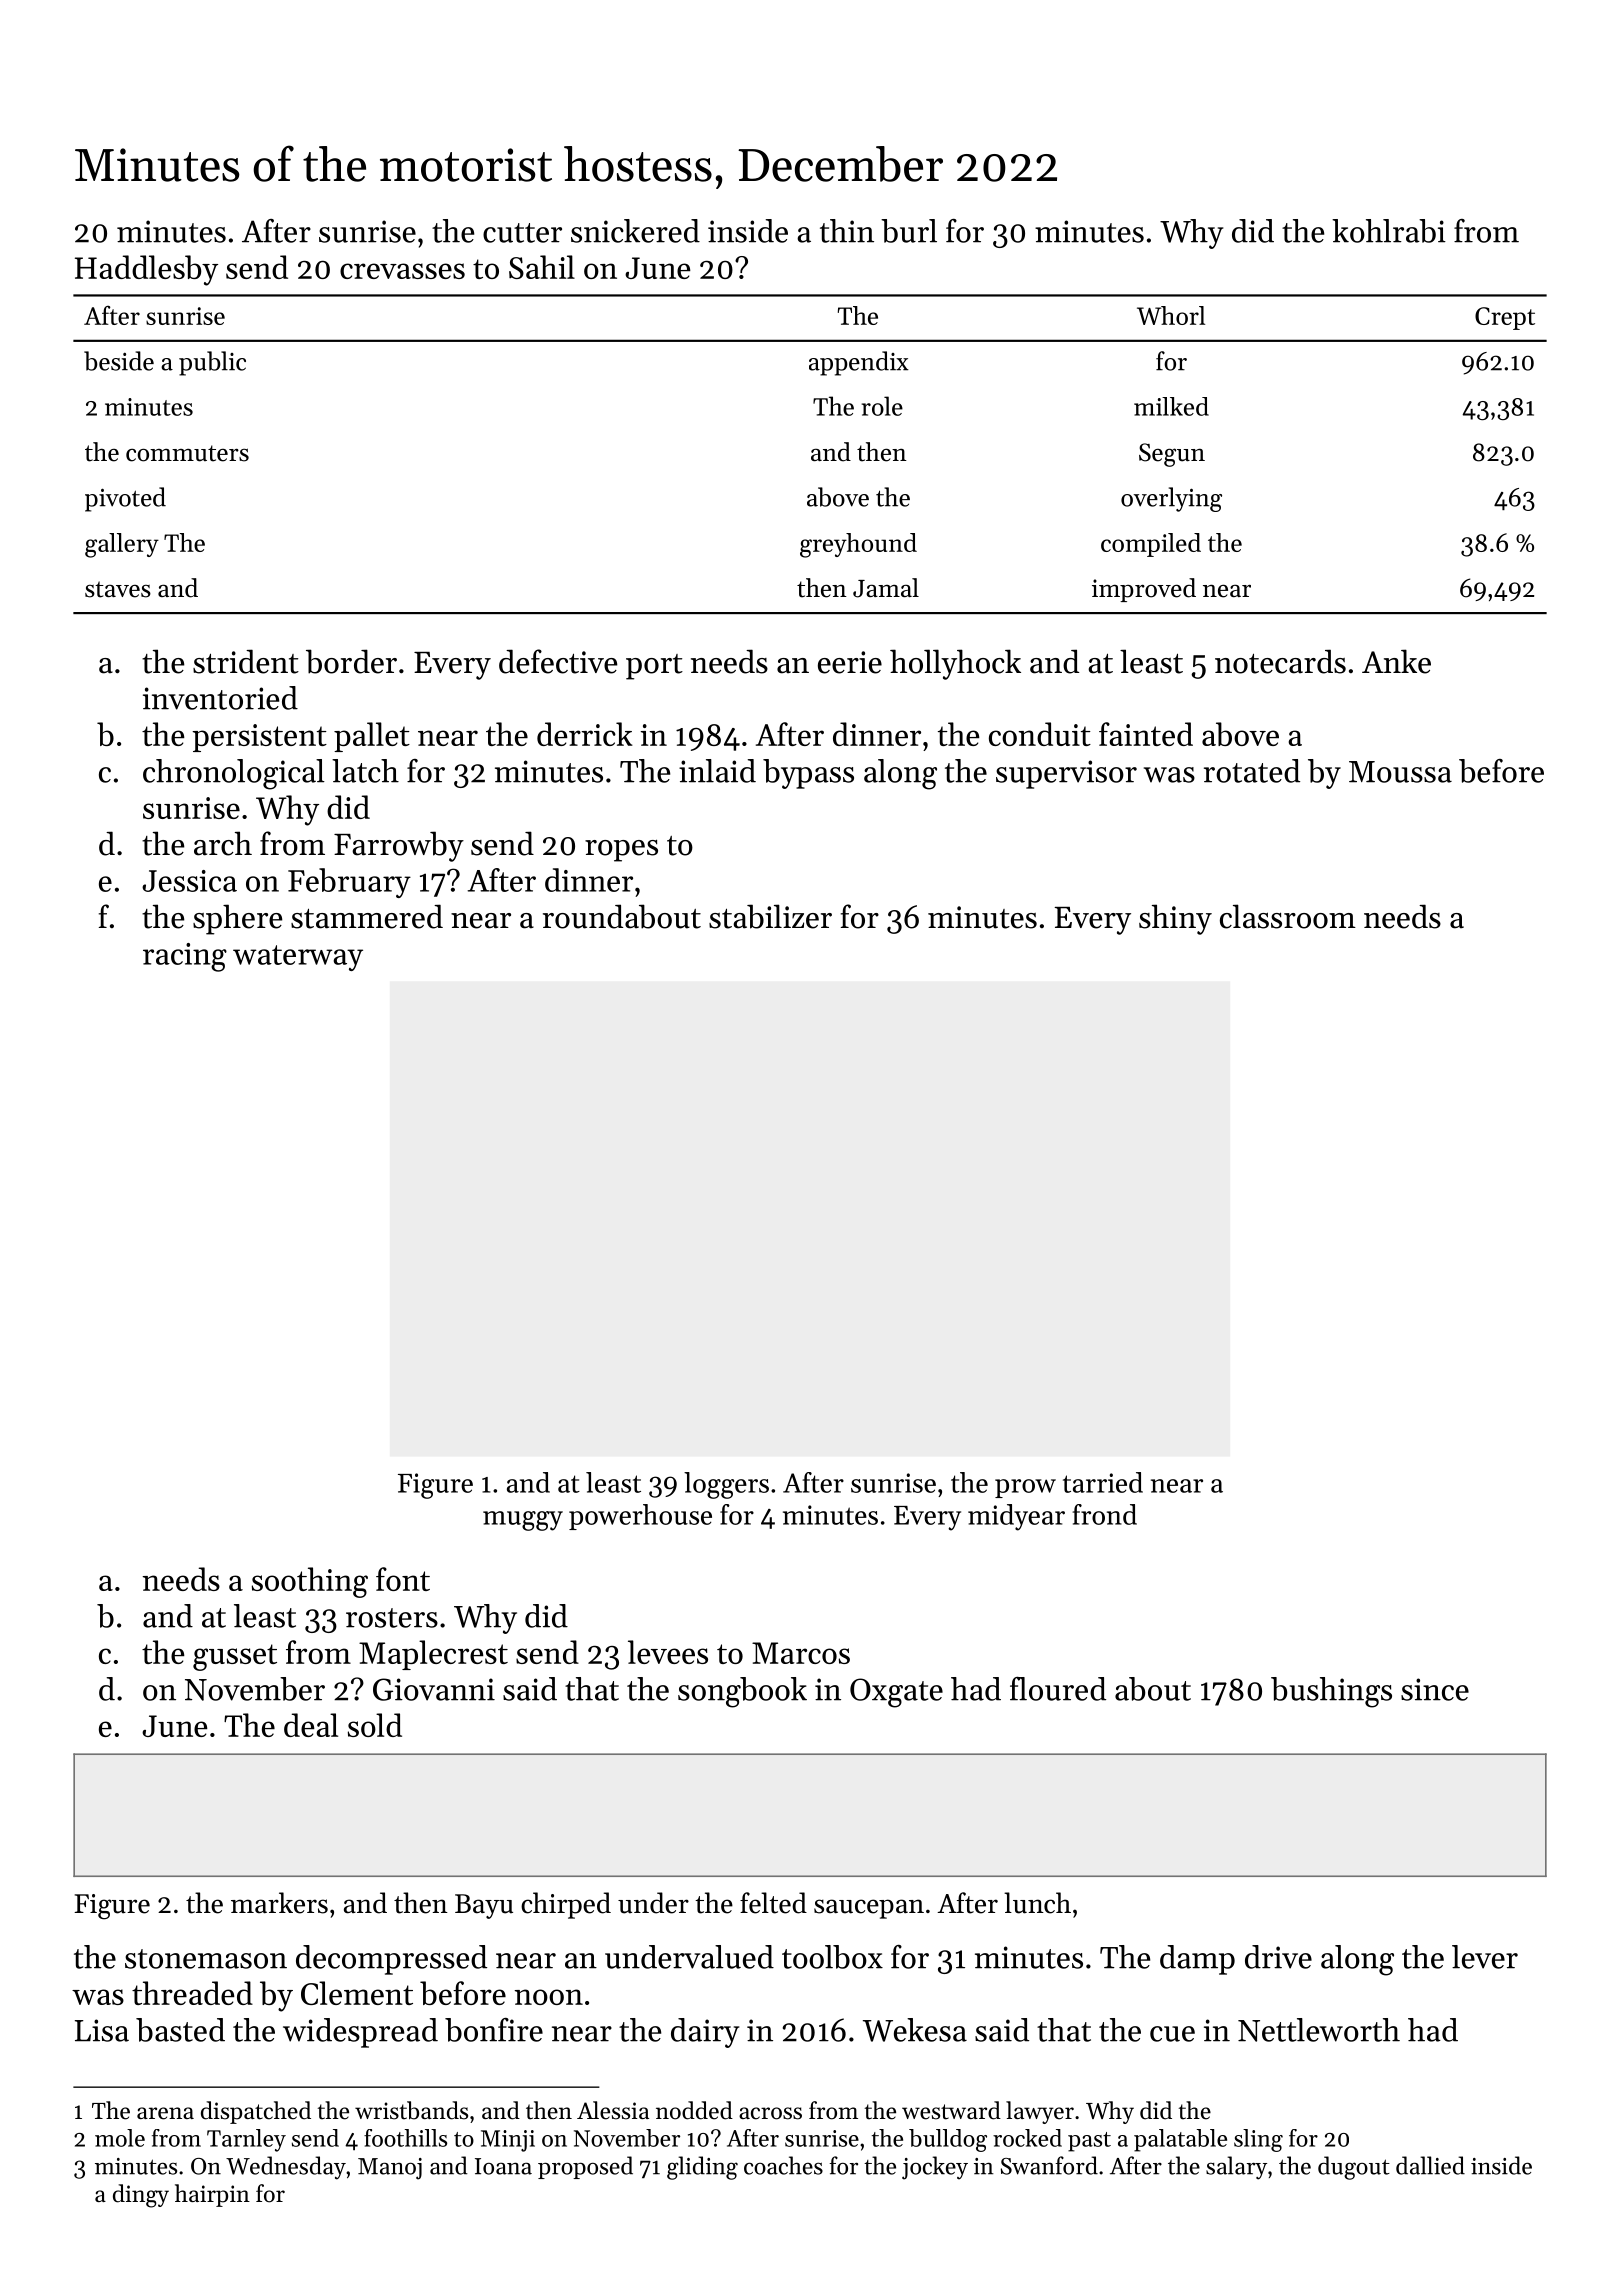 This screenshot has width=1620, height=2292. I want to click on bushings, so click(1331, 1692).
